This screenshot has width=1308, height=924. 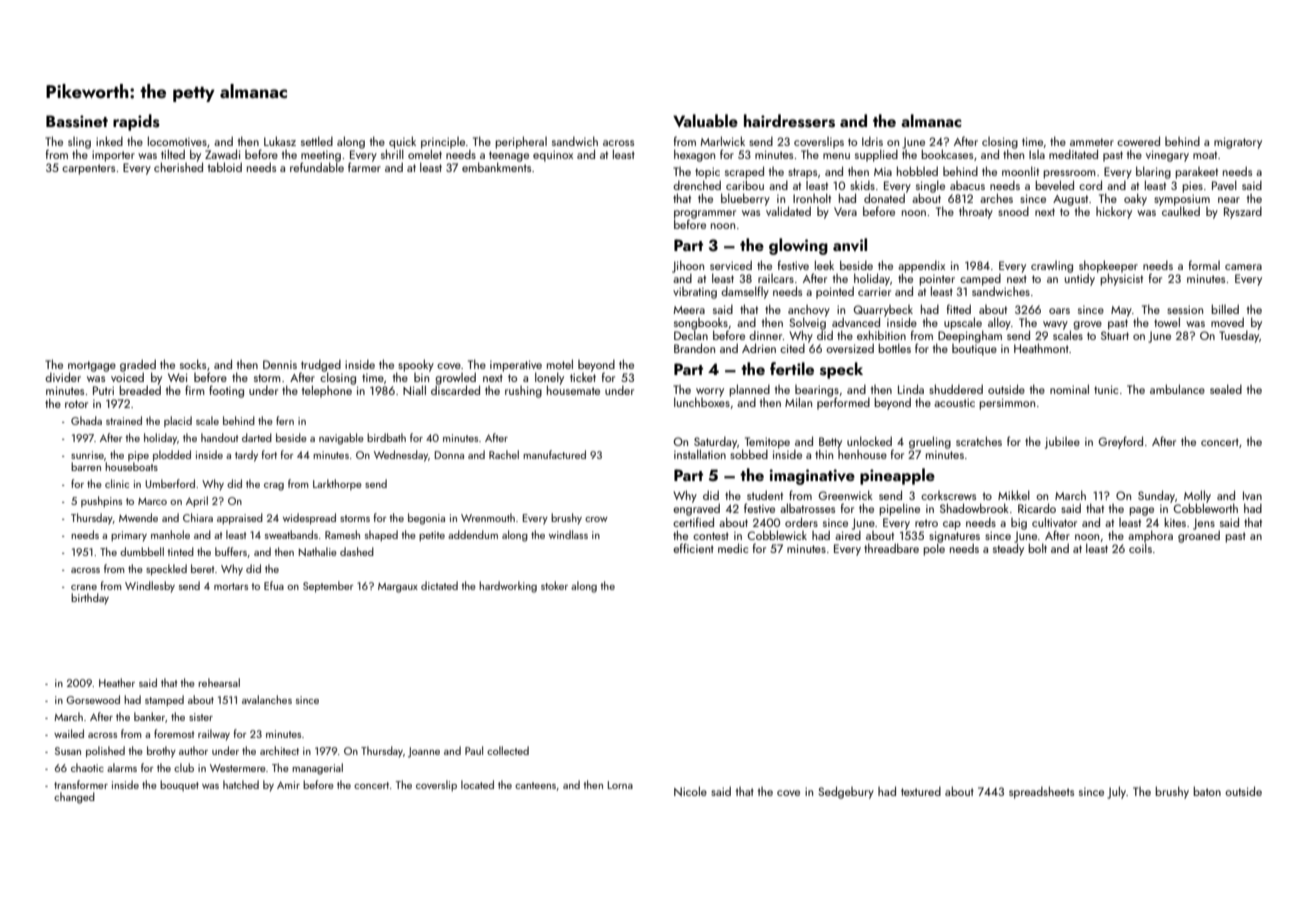 What do you see at coordinates (523, 392) in the screenshot?
I see `rushing` at bounding box center [523, 392].
